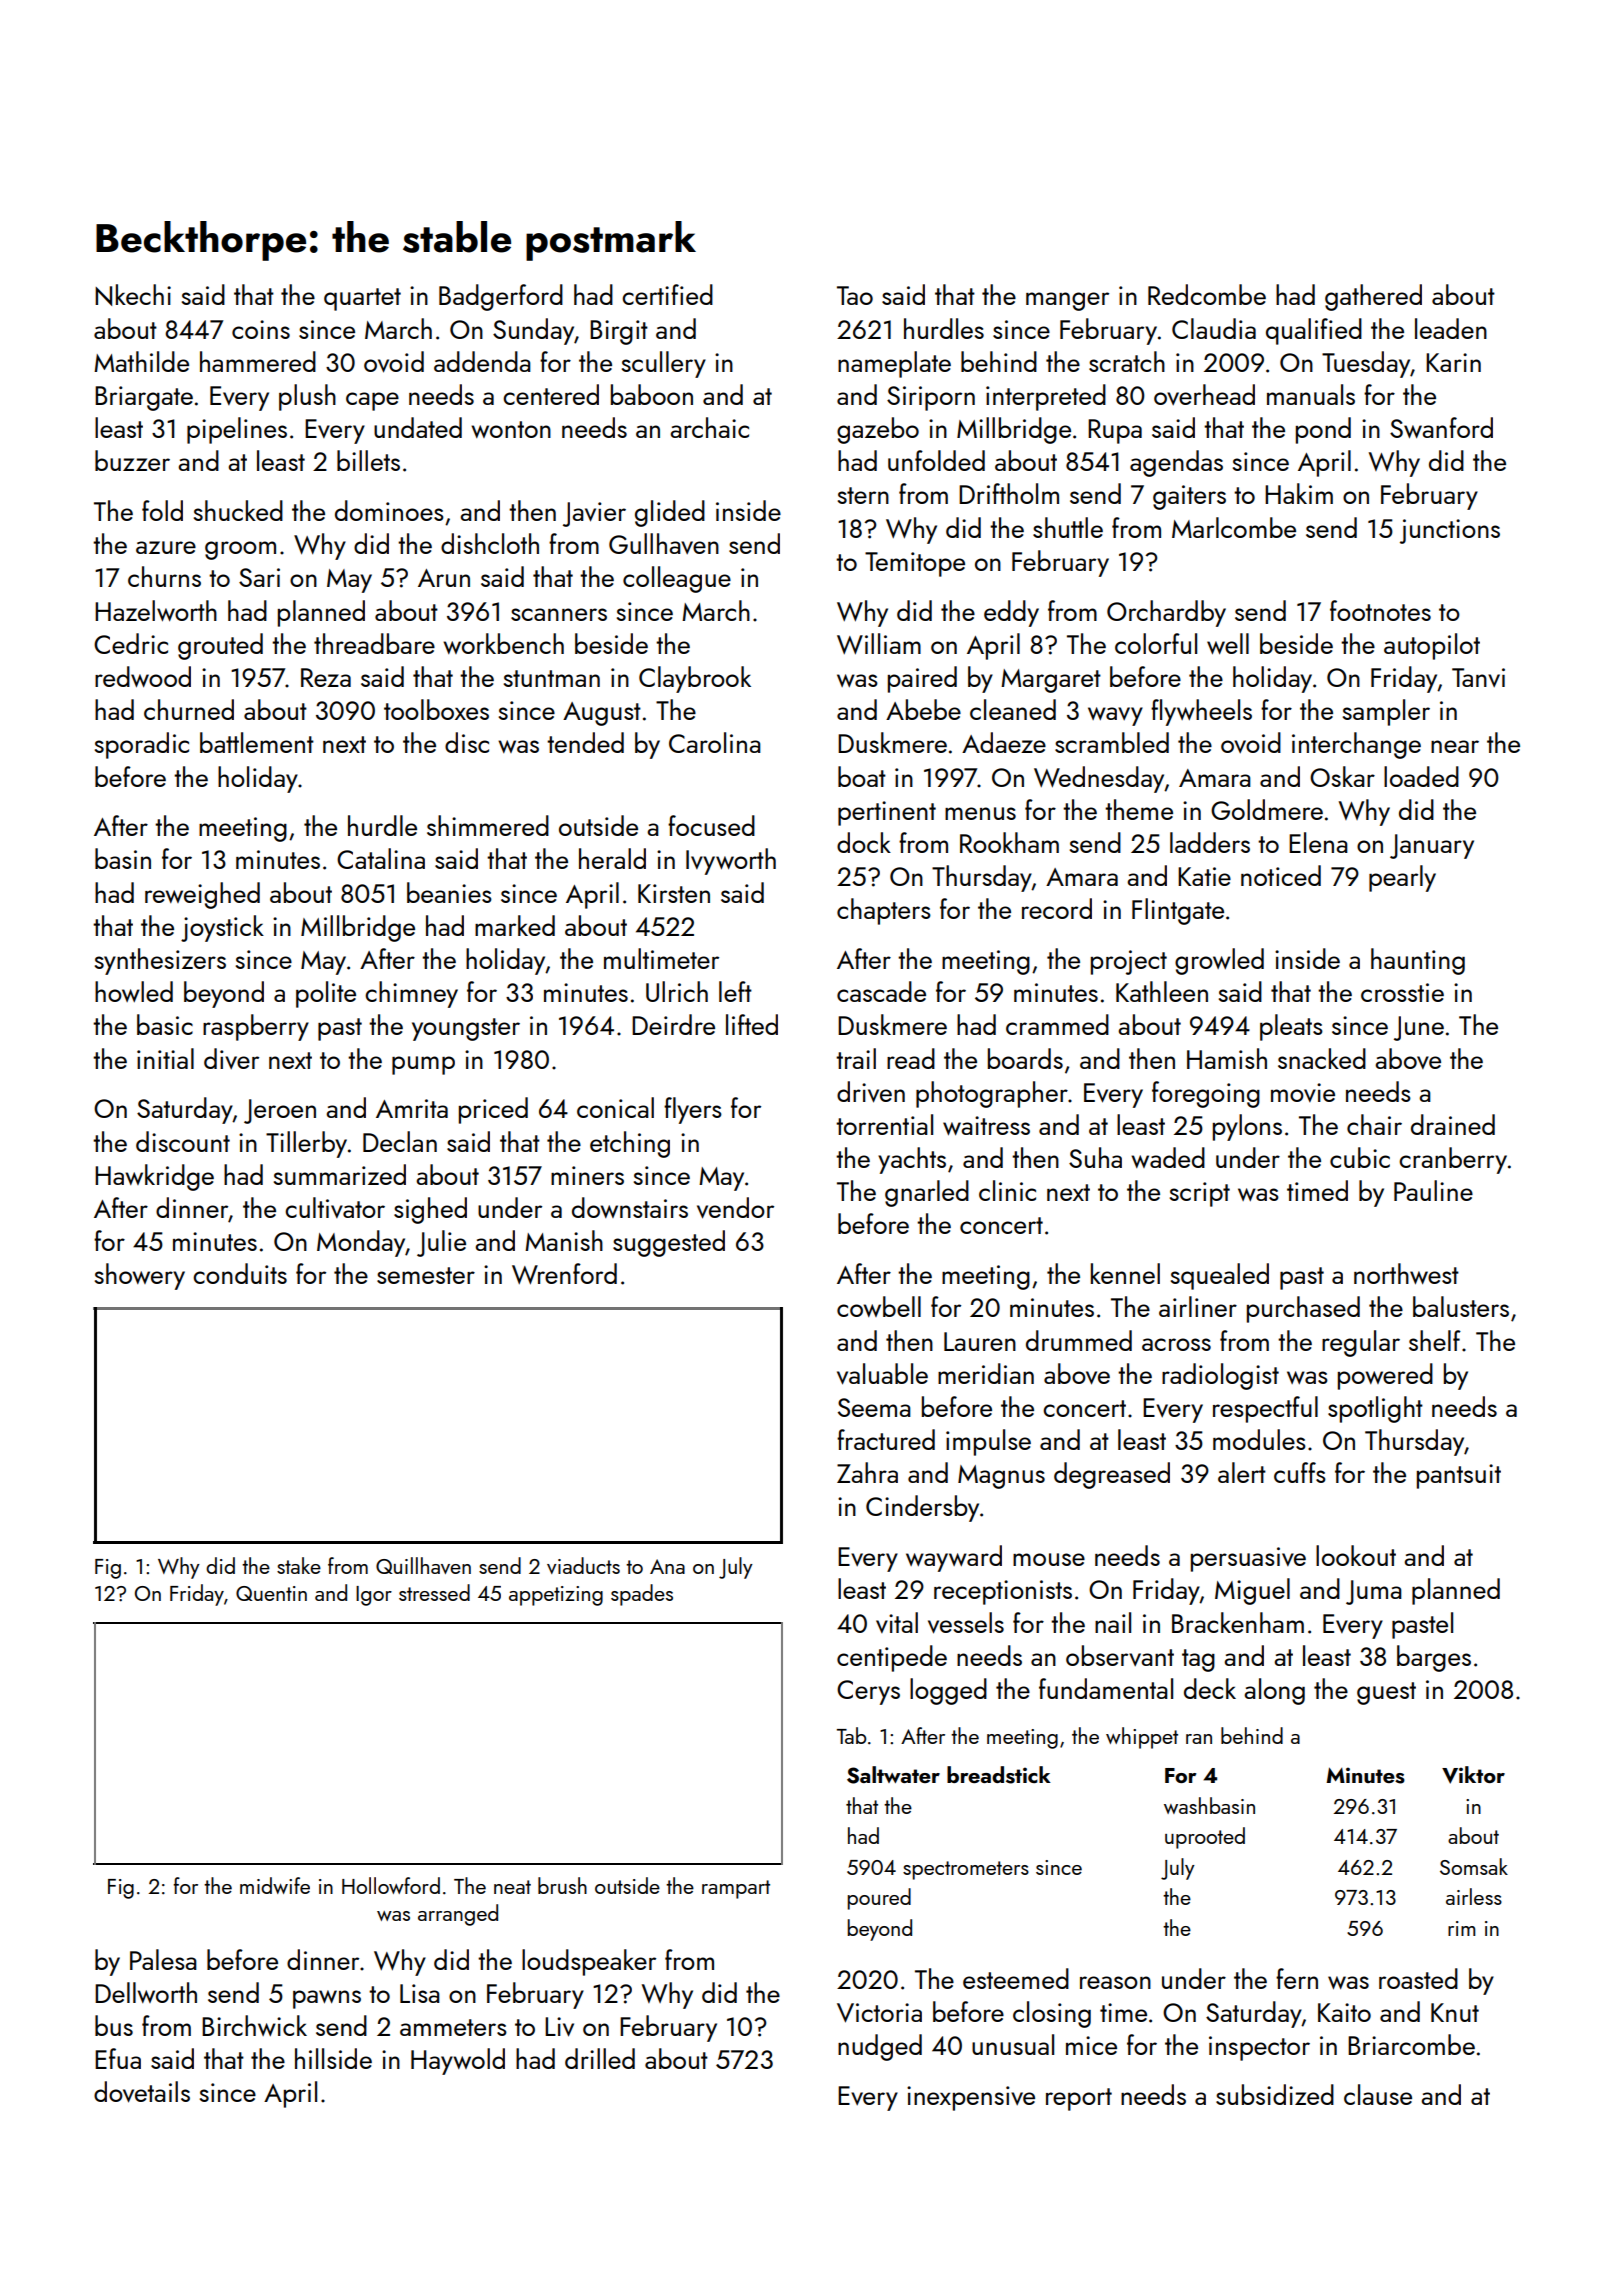  What do you see at coordinates (1207, 294) in the screenshot?
I see `Redcombe` at bounding box center [1207, 294].
